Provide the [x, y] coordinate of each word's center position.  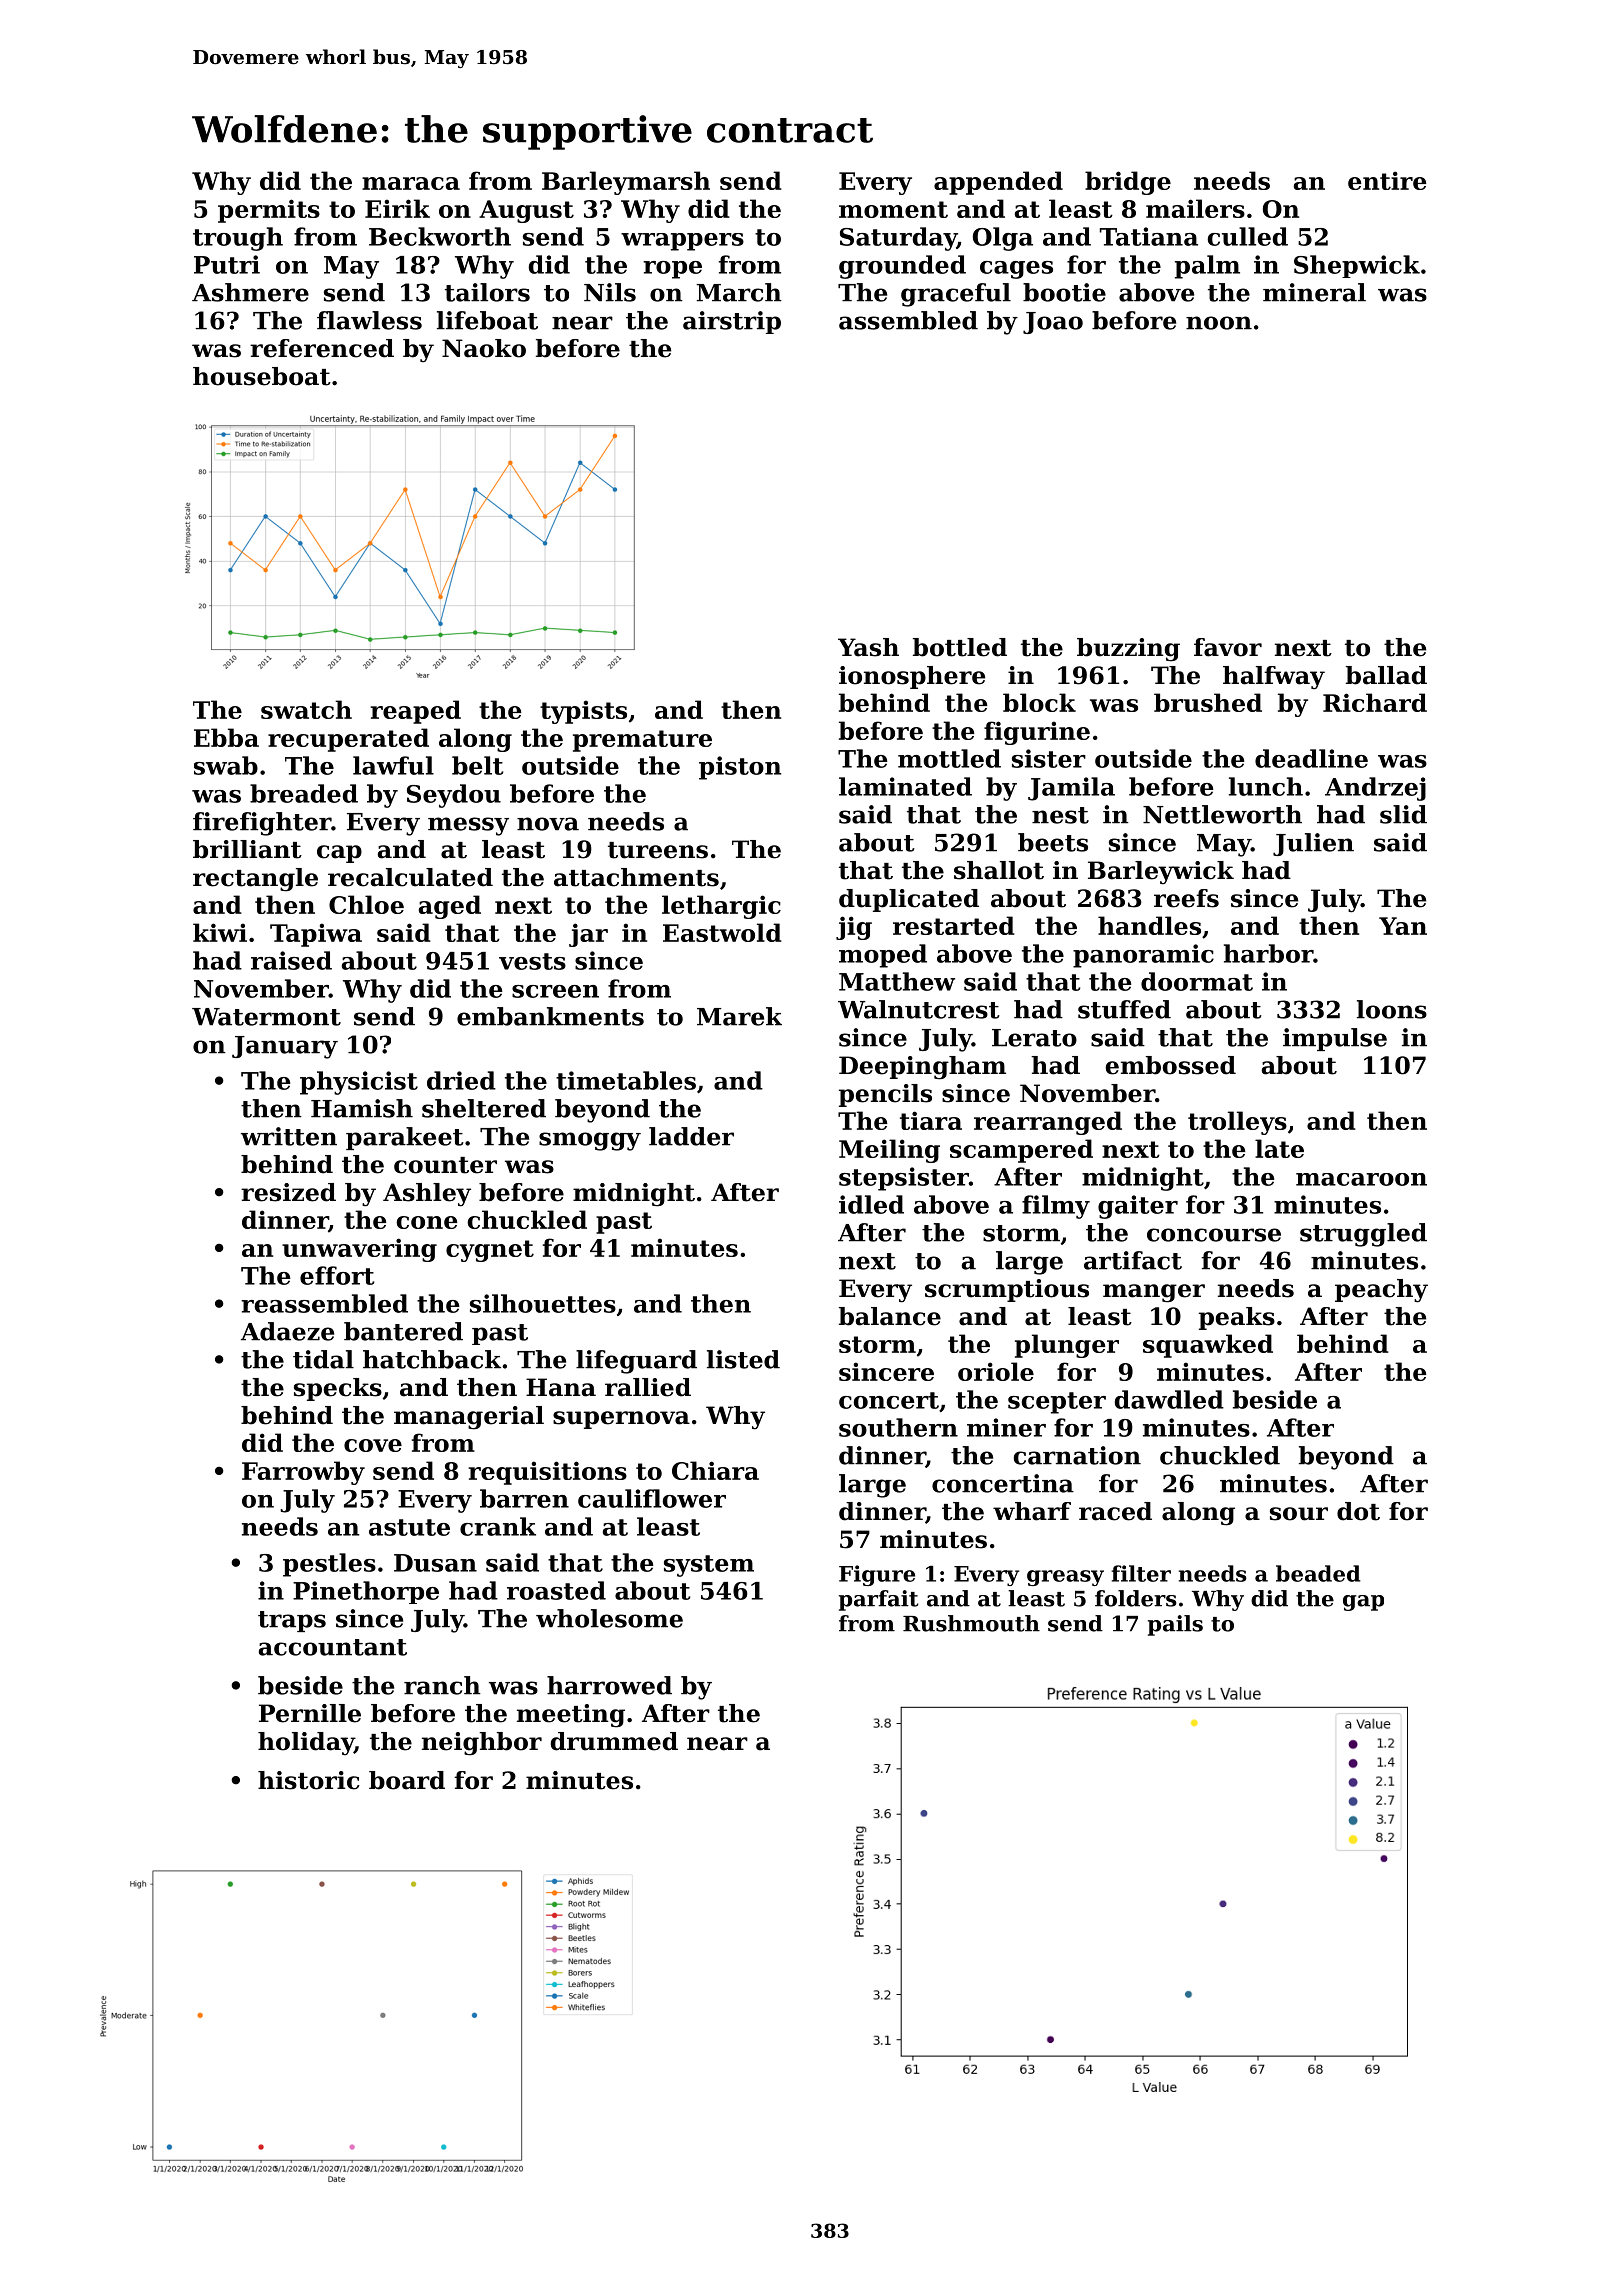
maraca [411, 183]
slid [1403, 814]
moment [893, 209]
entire [1387, 180]
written [289, 1136]
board [407, 1780]
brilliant [247, 849]
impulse [1335, 1039]
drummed [614, 1741]
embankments [550, 1016]
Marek [739, 1016]
